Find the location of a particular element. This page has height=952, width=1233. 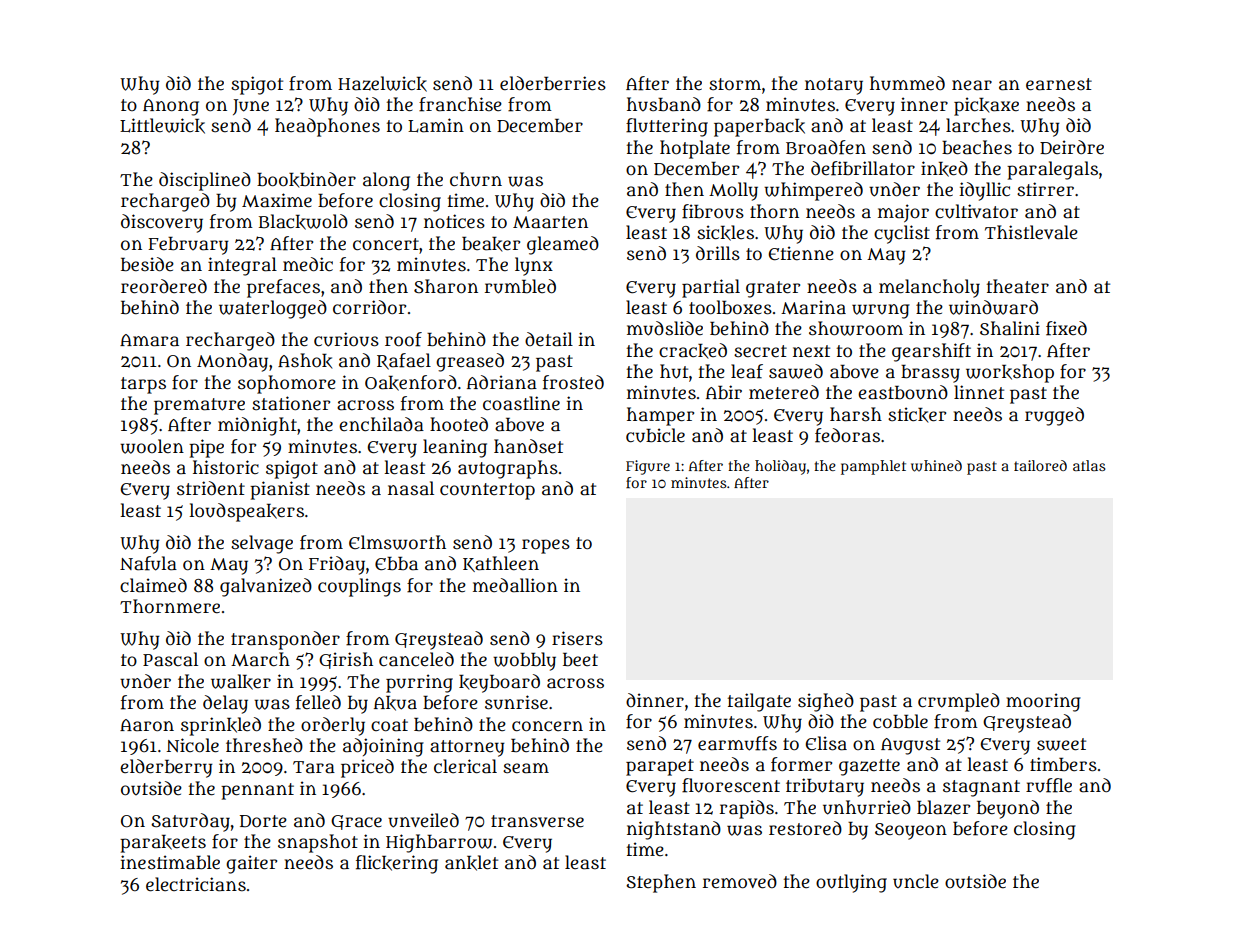

fibrous is located at coordinates (713, 211).
